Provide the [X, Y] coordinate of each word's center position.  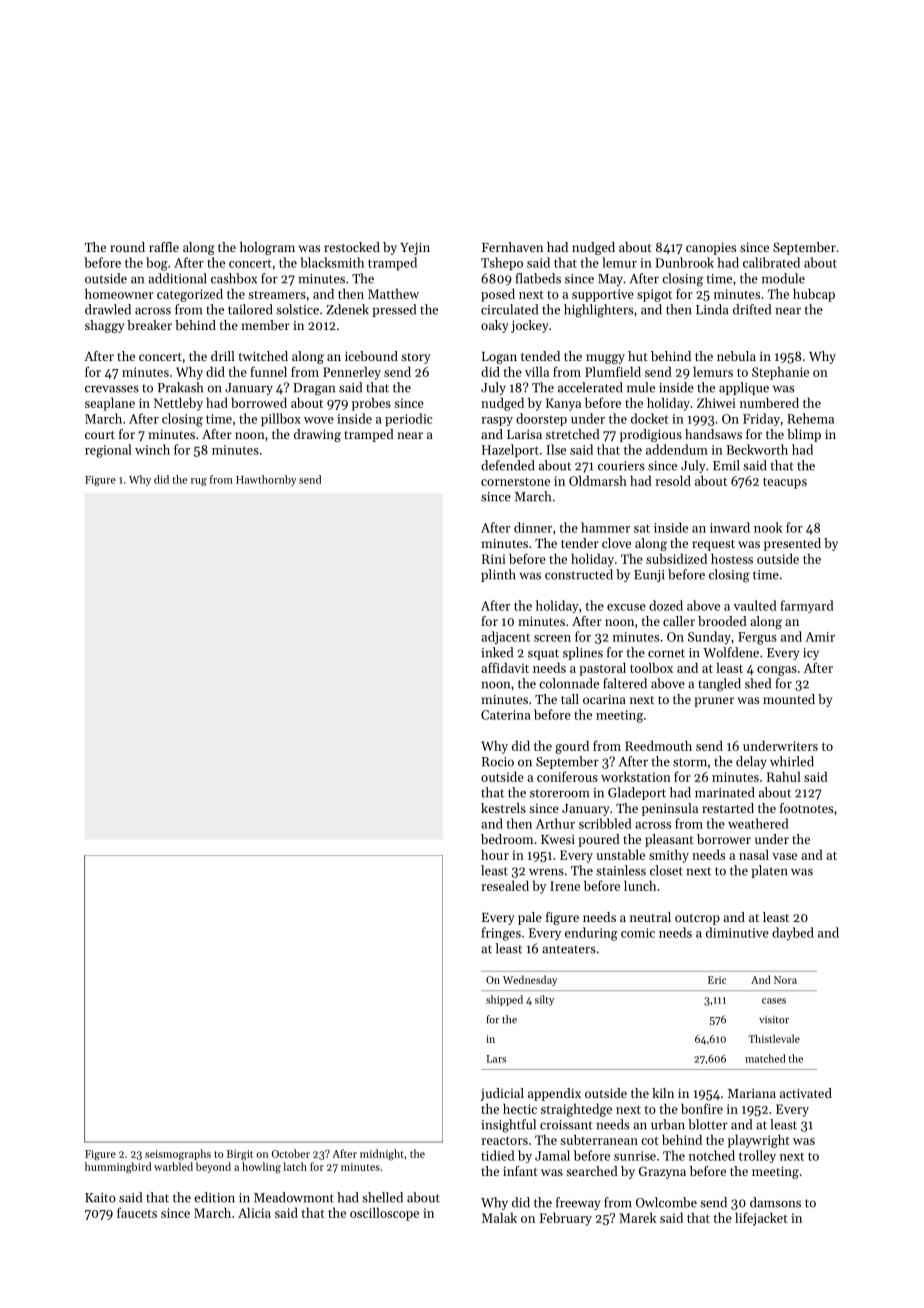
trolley [757, 1156]
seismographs [178, 1155]
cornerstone [515, 481]
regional [108, 451]
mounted [789, 699]
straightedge [576, 1110]
